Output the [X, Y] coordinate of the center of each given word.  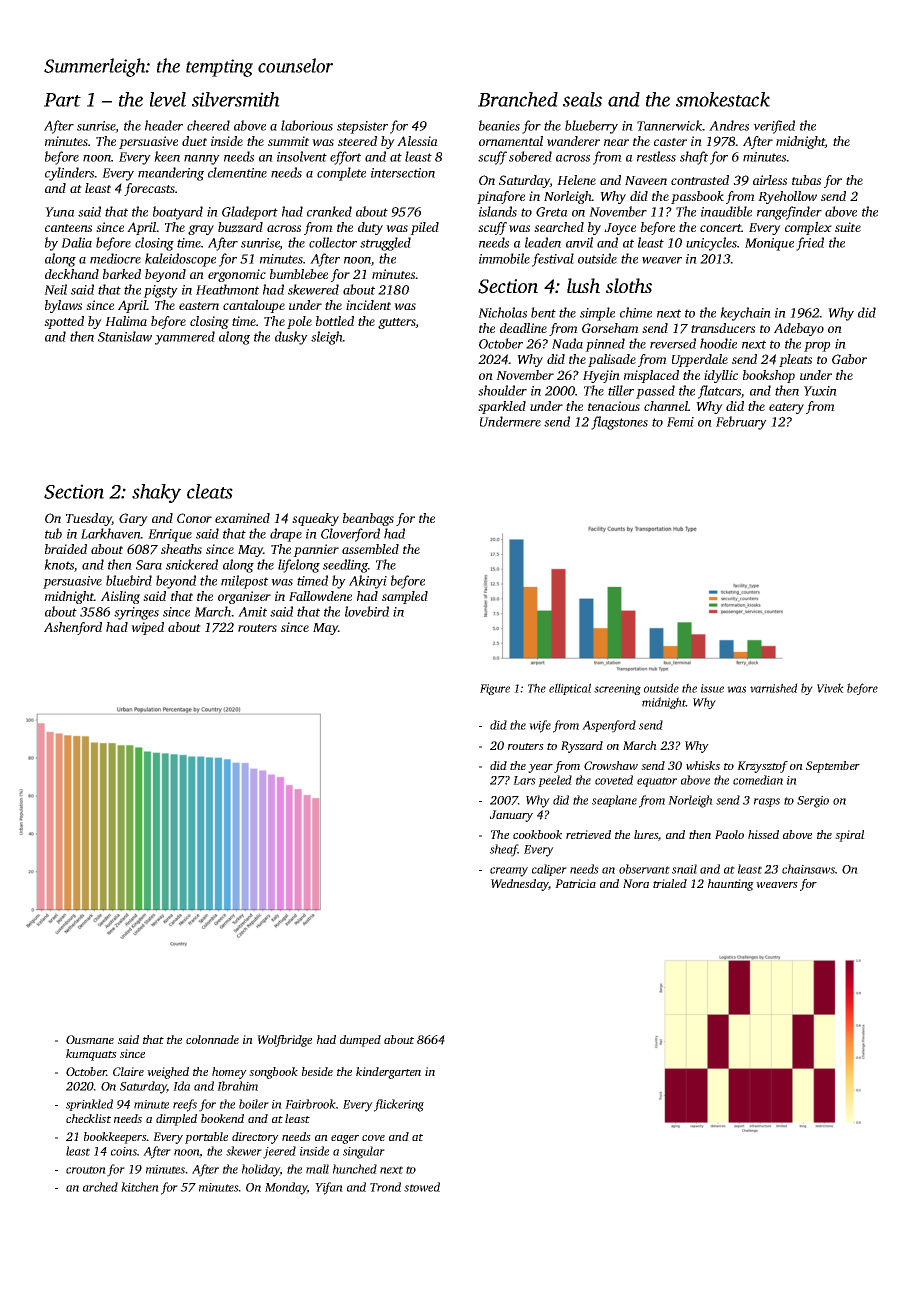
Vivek [830, 688]
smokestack [723, 99]
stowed [422, 1187]
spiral [850, 836]
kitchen [140, 1187]
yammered [185, 338]
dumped [360, 1041]
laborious [307, 125]
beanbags [368, 519]
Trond [385, 1187]
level [168, 99]
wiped [147, 628]
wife [540, 726]
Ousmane [90, 1039]
